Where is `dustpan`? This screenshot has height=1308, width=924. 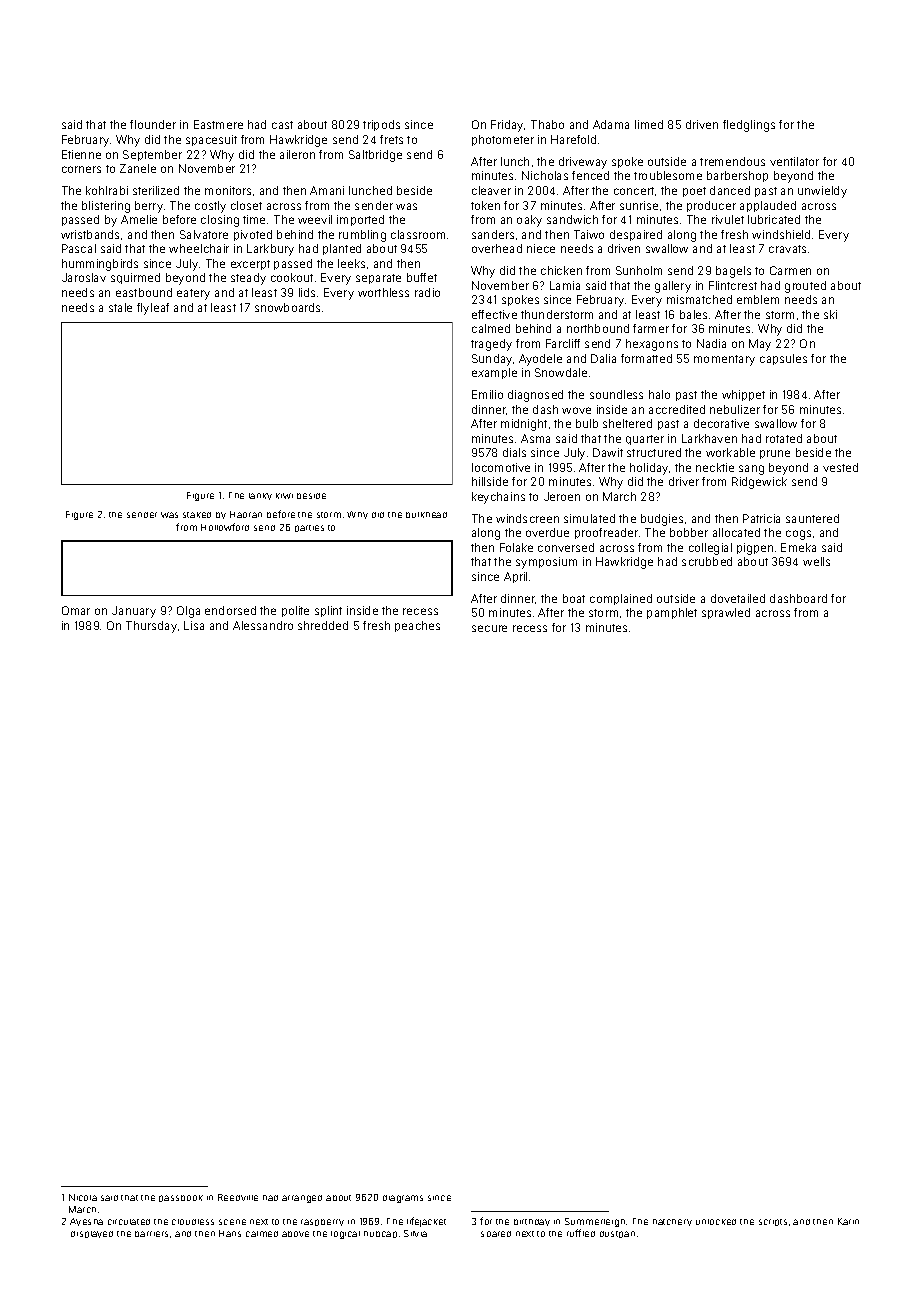
dustpan is located at coordinates (617, 1234).
